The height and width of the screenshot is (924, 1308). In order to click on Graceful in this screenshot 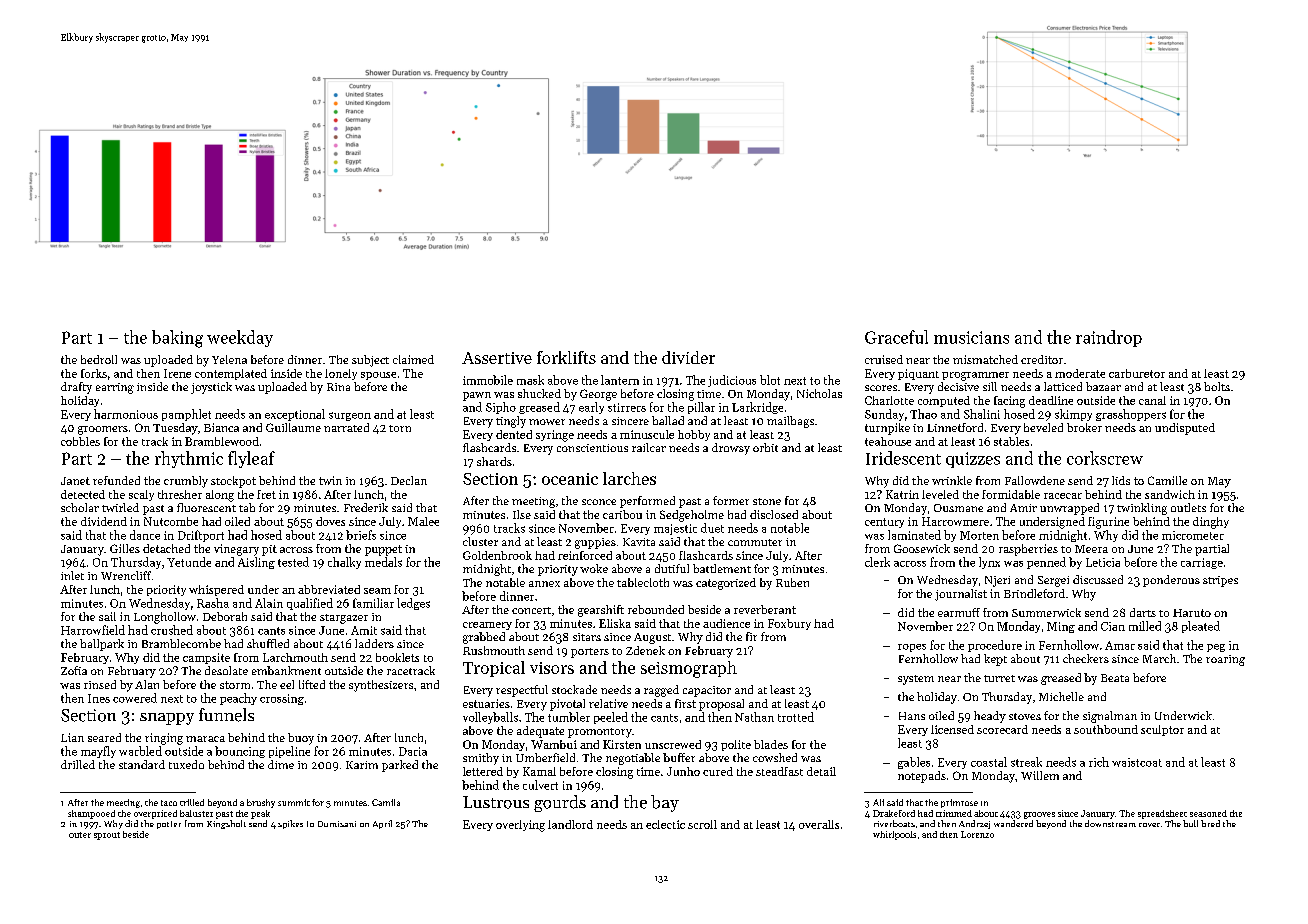, I will do `click(896, 337)`.
